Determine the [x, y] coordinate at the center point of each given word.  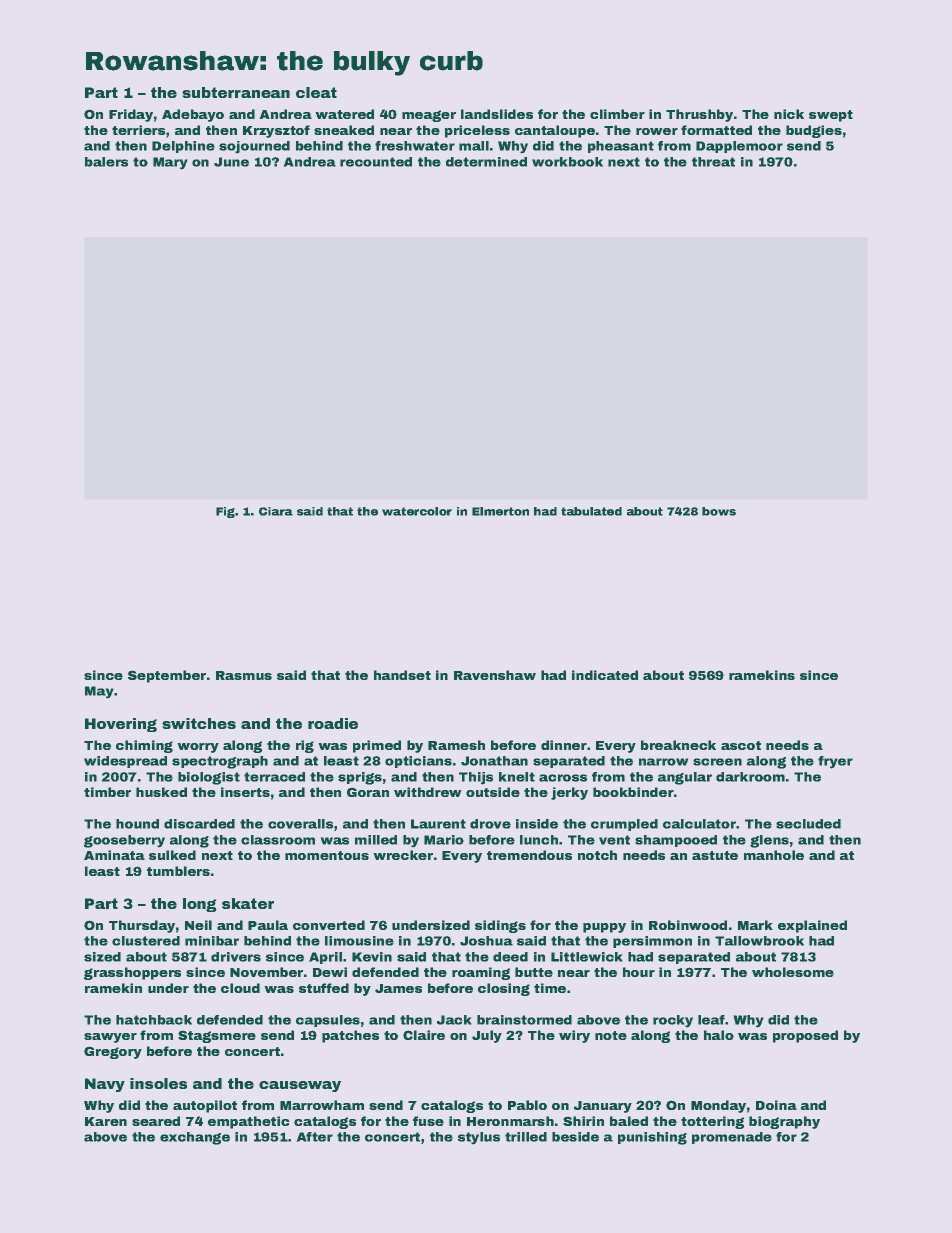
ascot [741, 745]
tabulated [591, 511]
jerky [569, 793]
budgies [814, 131]
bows [719, 511]
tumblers [178, 871]
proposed [805, 1036]
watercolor [417, 511]
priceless [477, 131]
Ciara [276, 511]
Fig [225, 512]
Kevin [372, 957]
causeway [300, 1086]
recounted [376, 162]
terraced [274, 777]
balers [106, 162]
